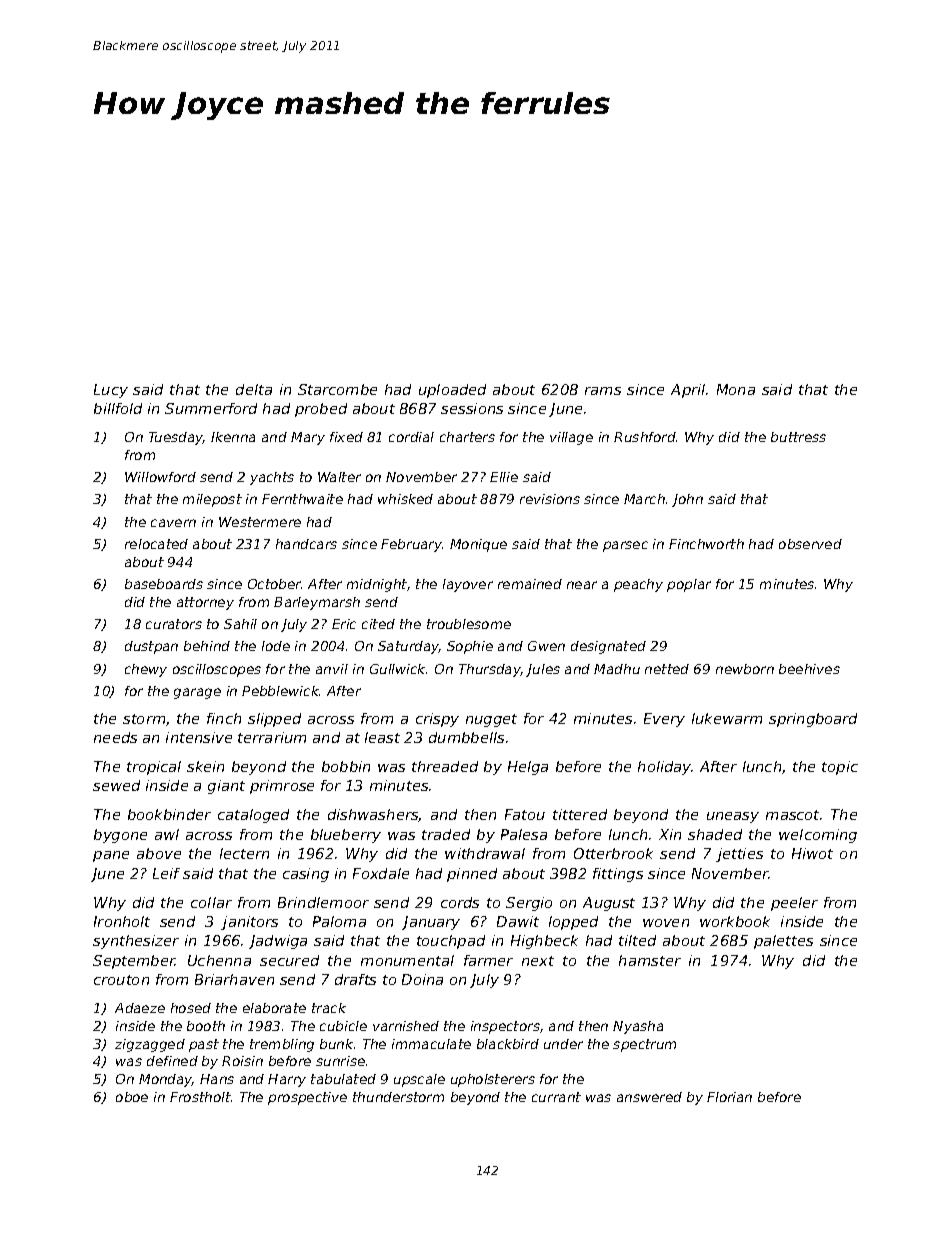 The image size is (952, 1233). What do you see at coordinates (140, 1008) in the page?
I see `Adaeze` at bounding box center [140, 1008].
